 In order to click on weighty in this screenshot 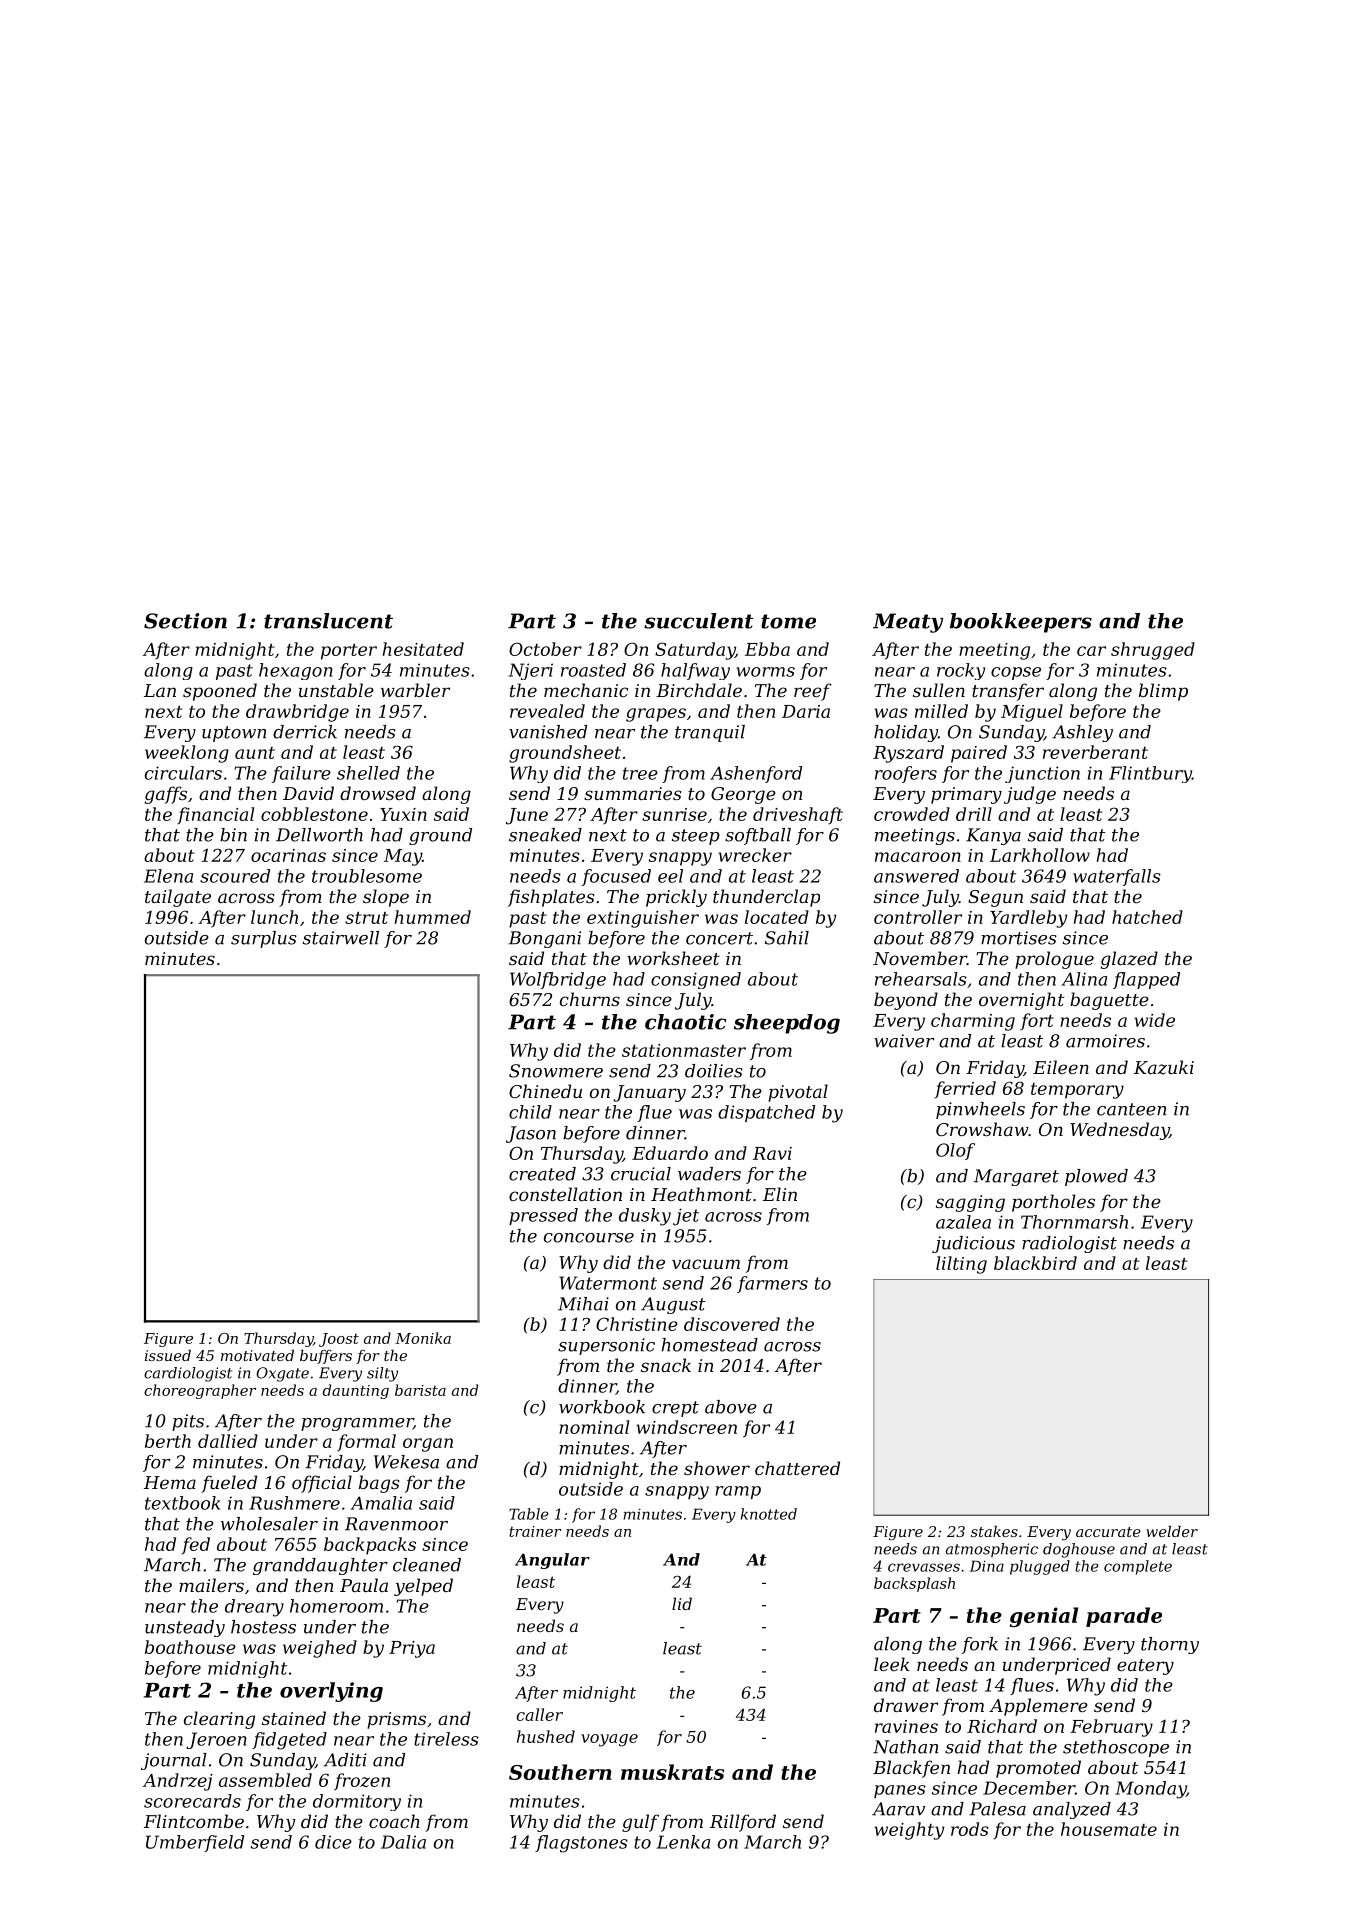, I will do `click(909, 1831)`.
